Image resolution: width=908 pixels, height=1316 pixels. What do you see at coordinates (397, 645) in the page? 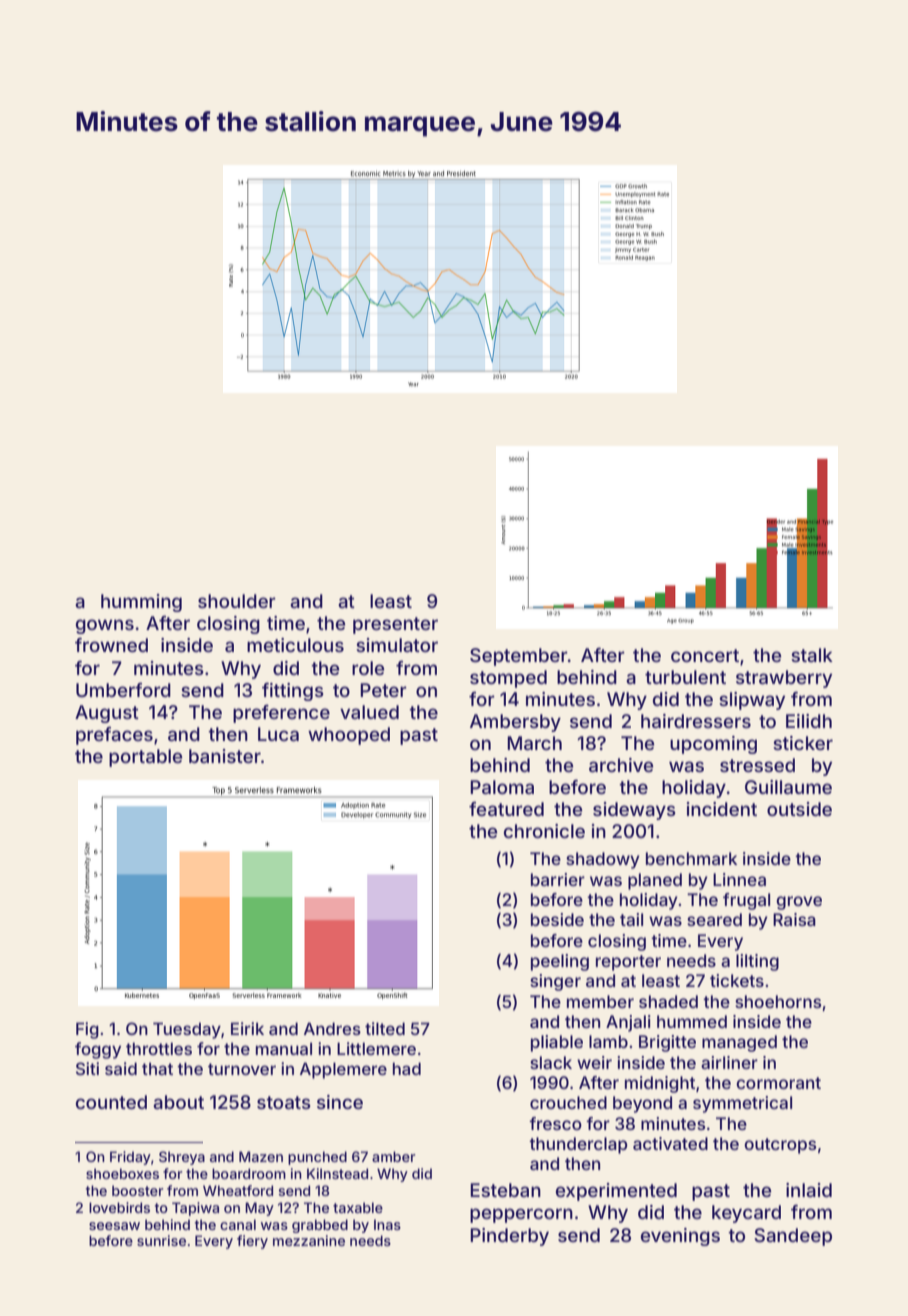
I see `simulator` at bounding box center [397, 645].
